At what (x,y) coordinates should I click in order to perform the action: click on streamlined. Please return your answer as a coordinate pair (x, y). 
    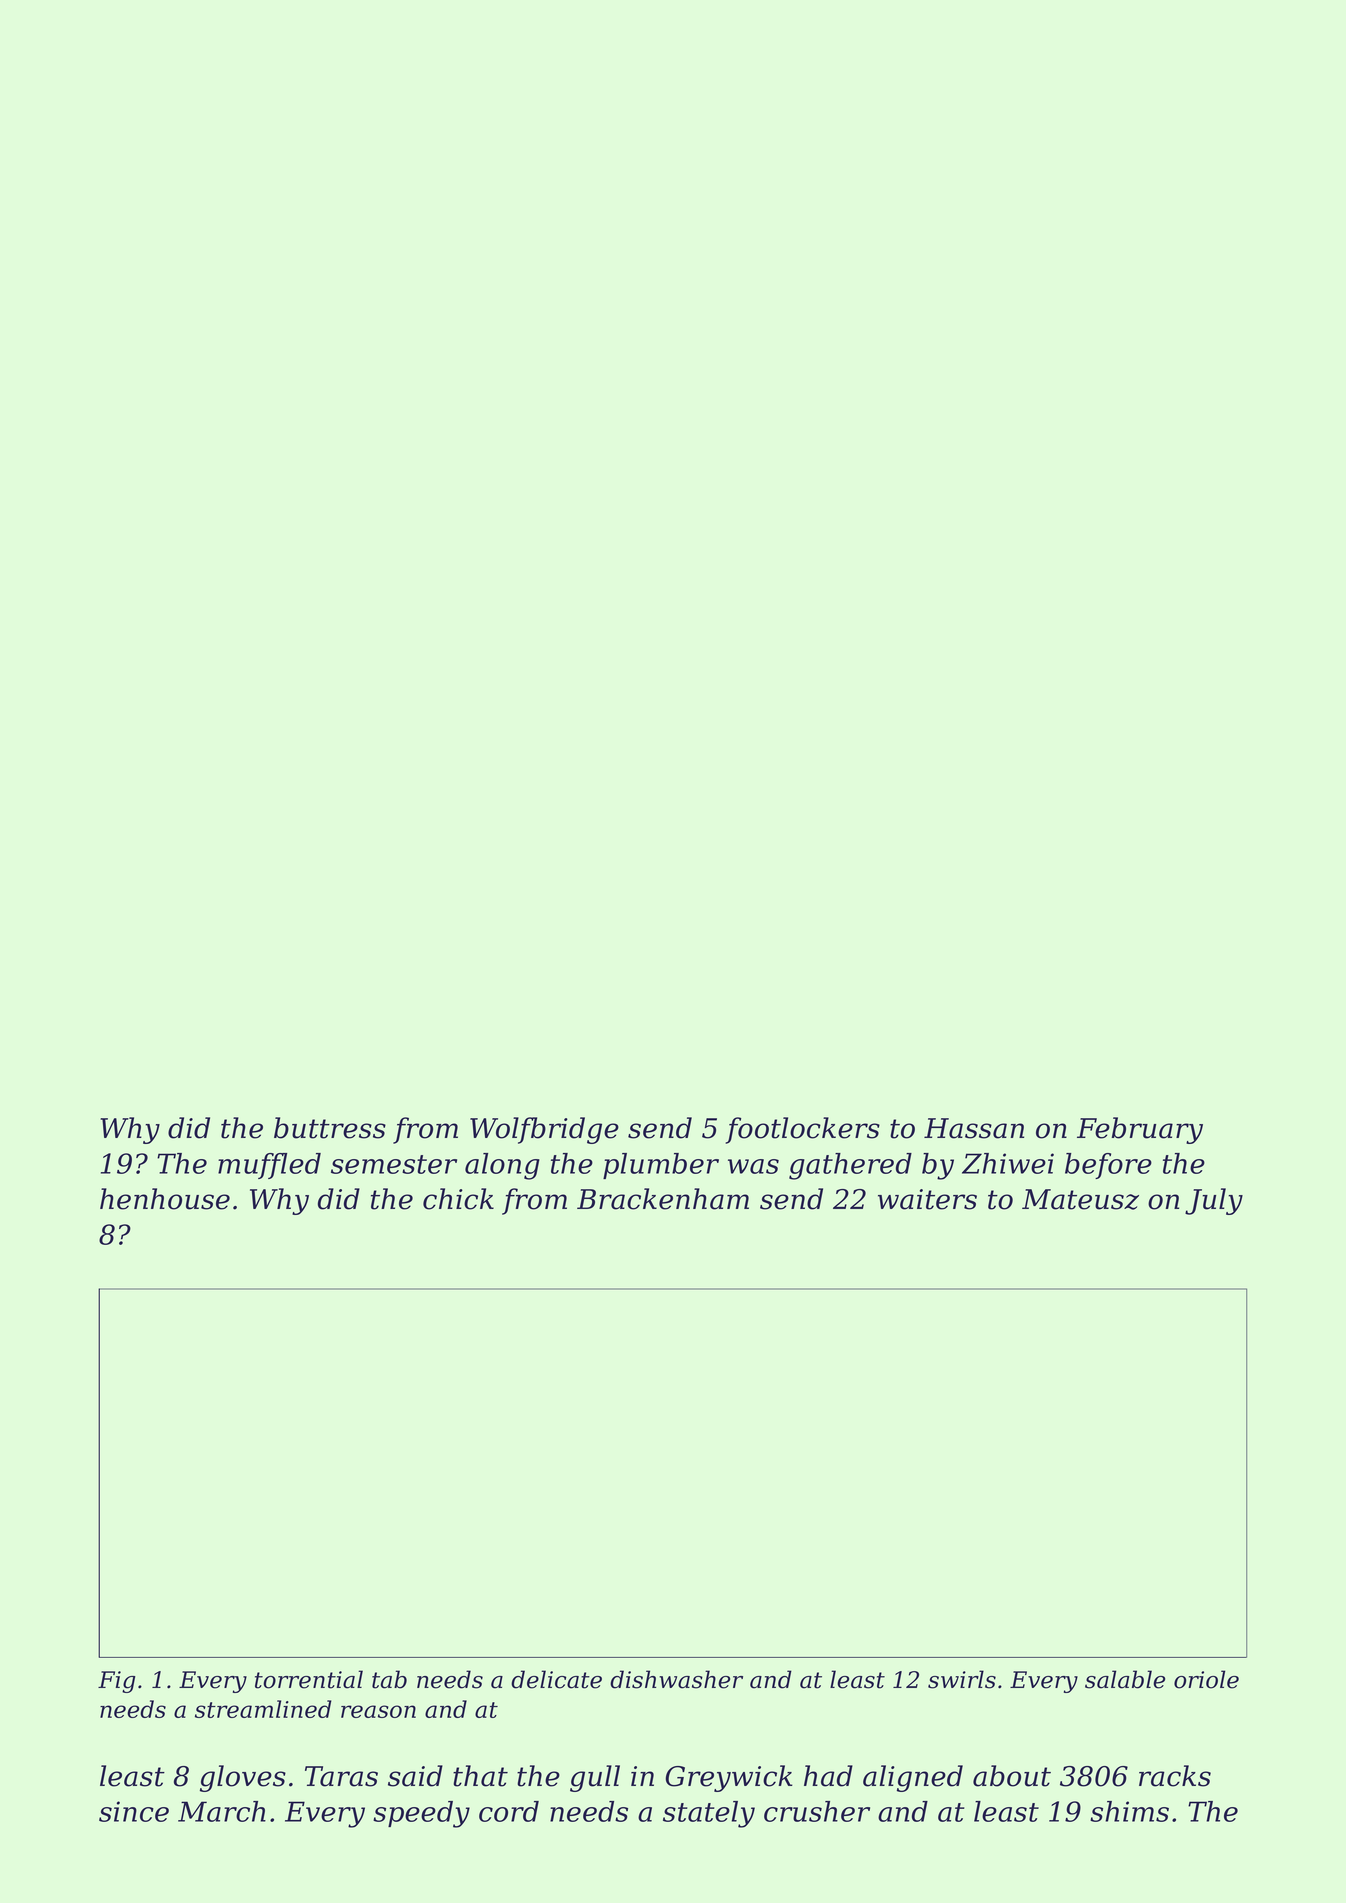
    Looking at the image, I should click on (263, 1709).
